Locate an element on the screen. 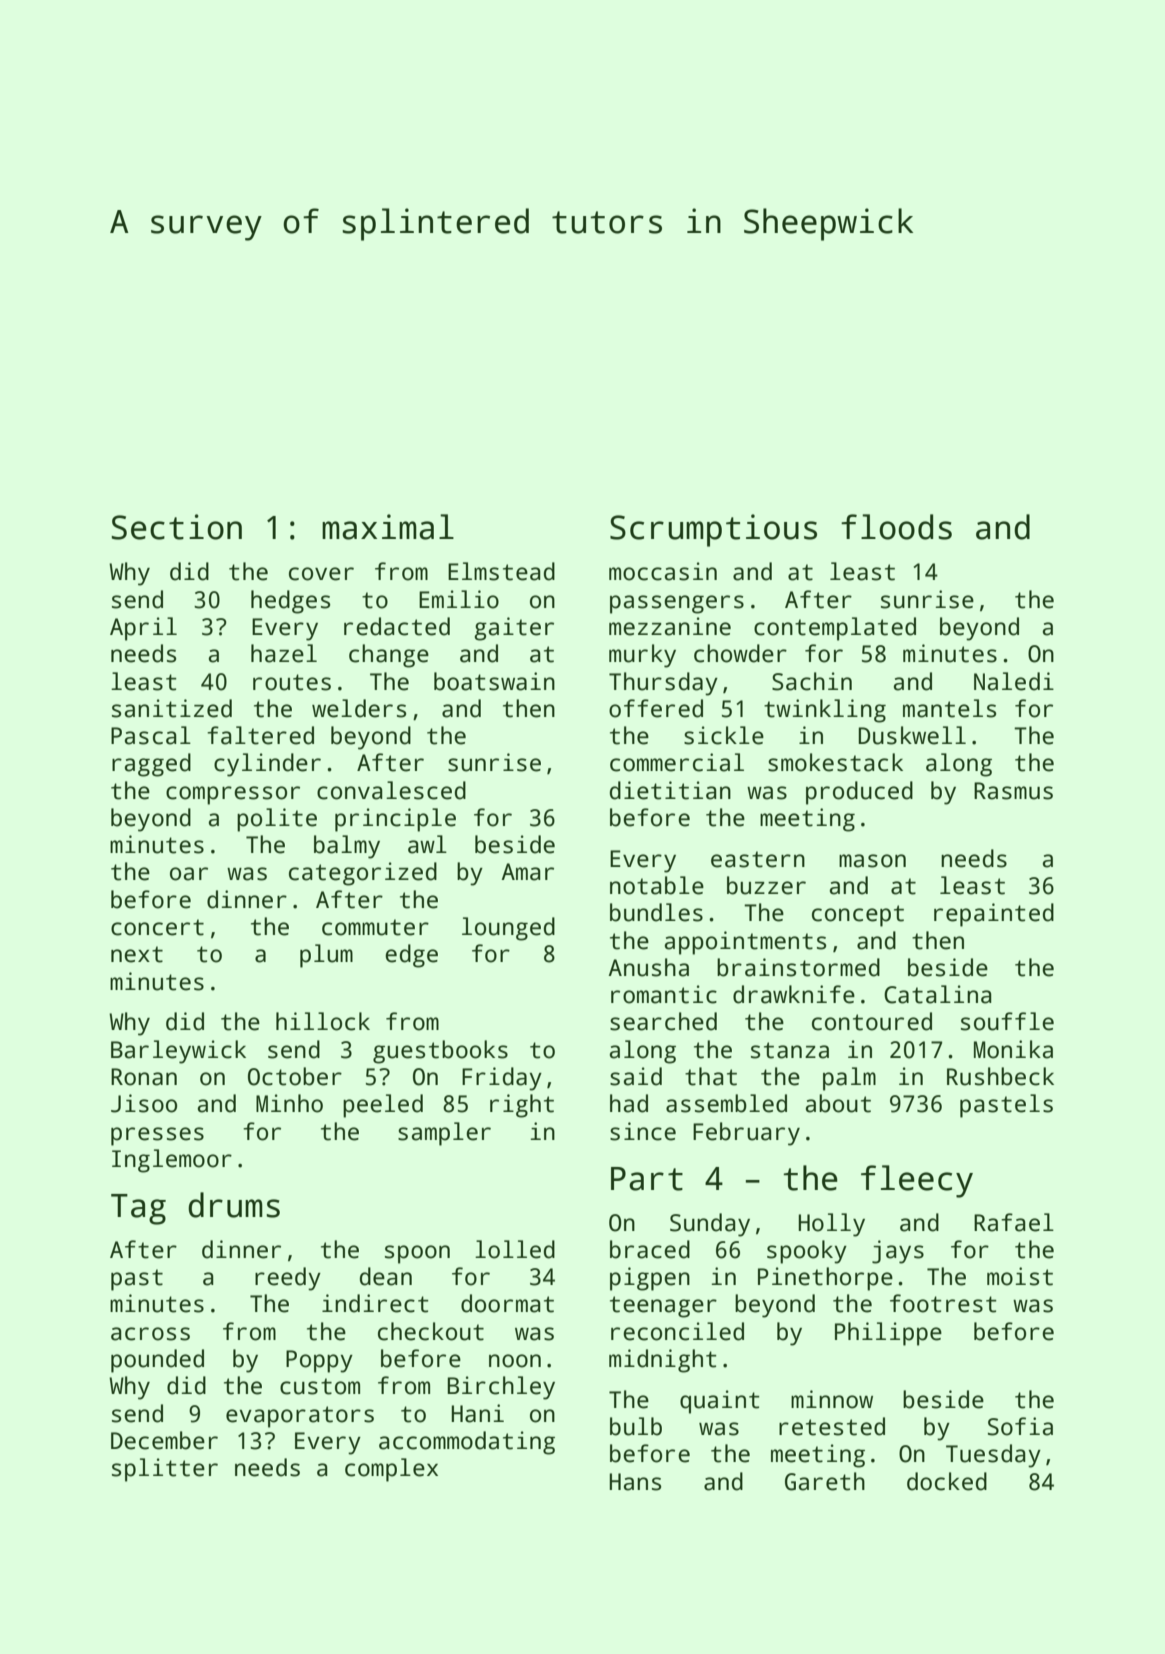 The width and height of the screenshot is (1165, 1654). murky is located at coordinates (642, 656).
